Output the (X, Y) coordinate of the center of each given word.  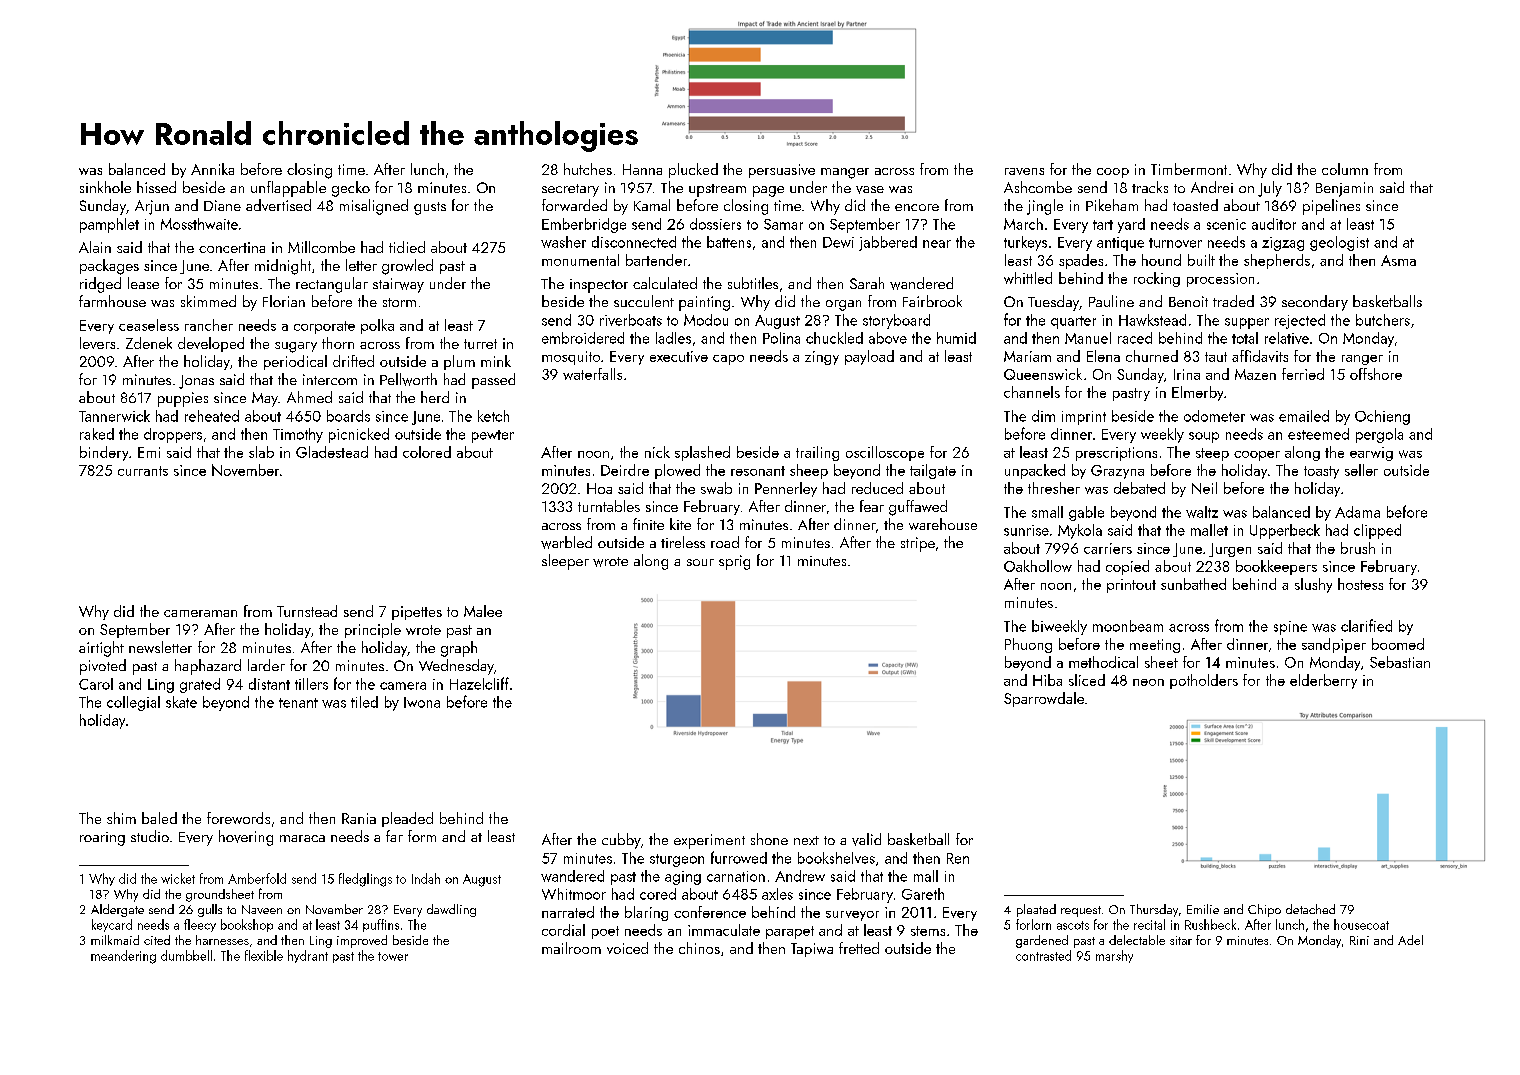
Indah (426, 878)
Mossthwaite (199, 224)
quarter (1073, 322)
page (768, 191)
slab (261, 452)
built (1201, 260)
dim (1043, 416)
